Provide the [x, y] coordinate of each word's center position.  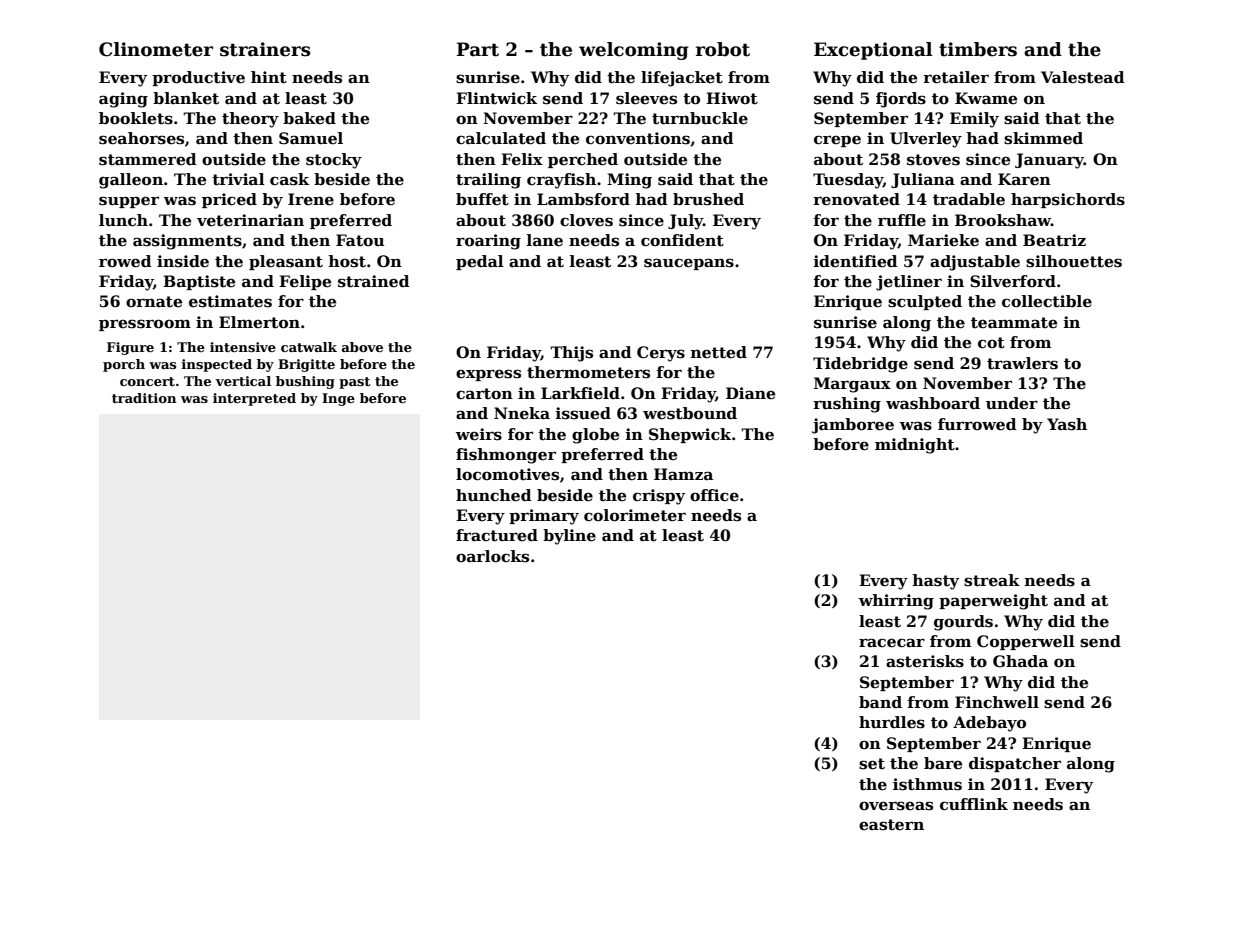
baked [309, 118]
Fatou [360, 240]
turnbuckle [700, 118]
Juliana [923, 180]
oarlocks [492, 556]
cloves [586, 220]
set [872, 764]
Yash [1067, 424]
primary [544, 517]
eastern [891, 825]
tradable [969, 199]
